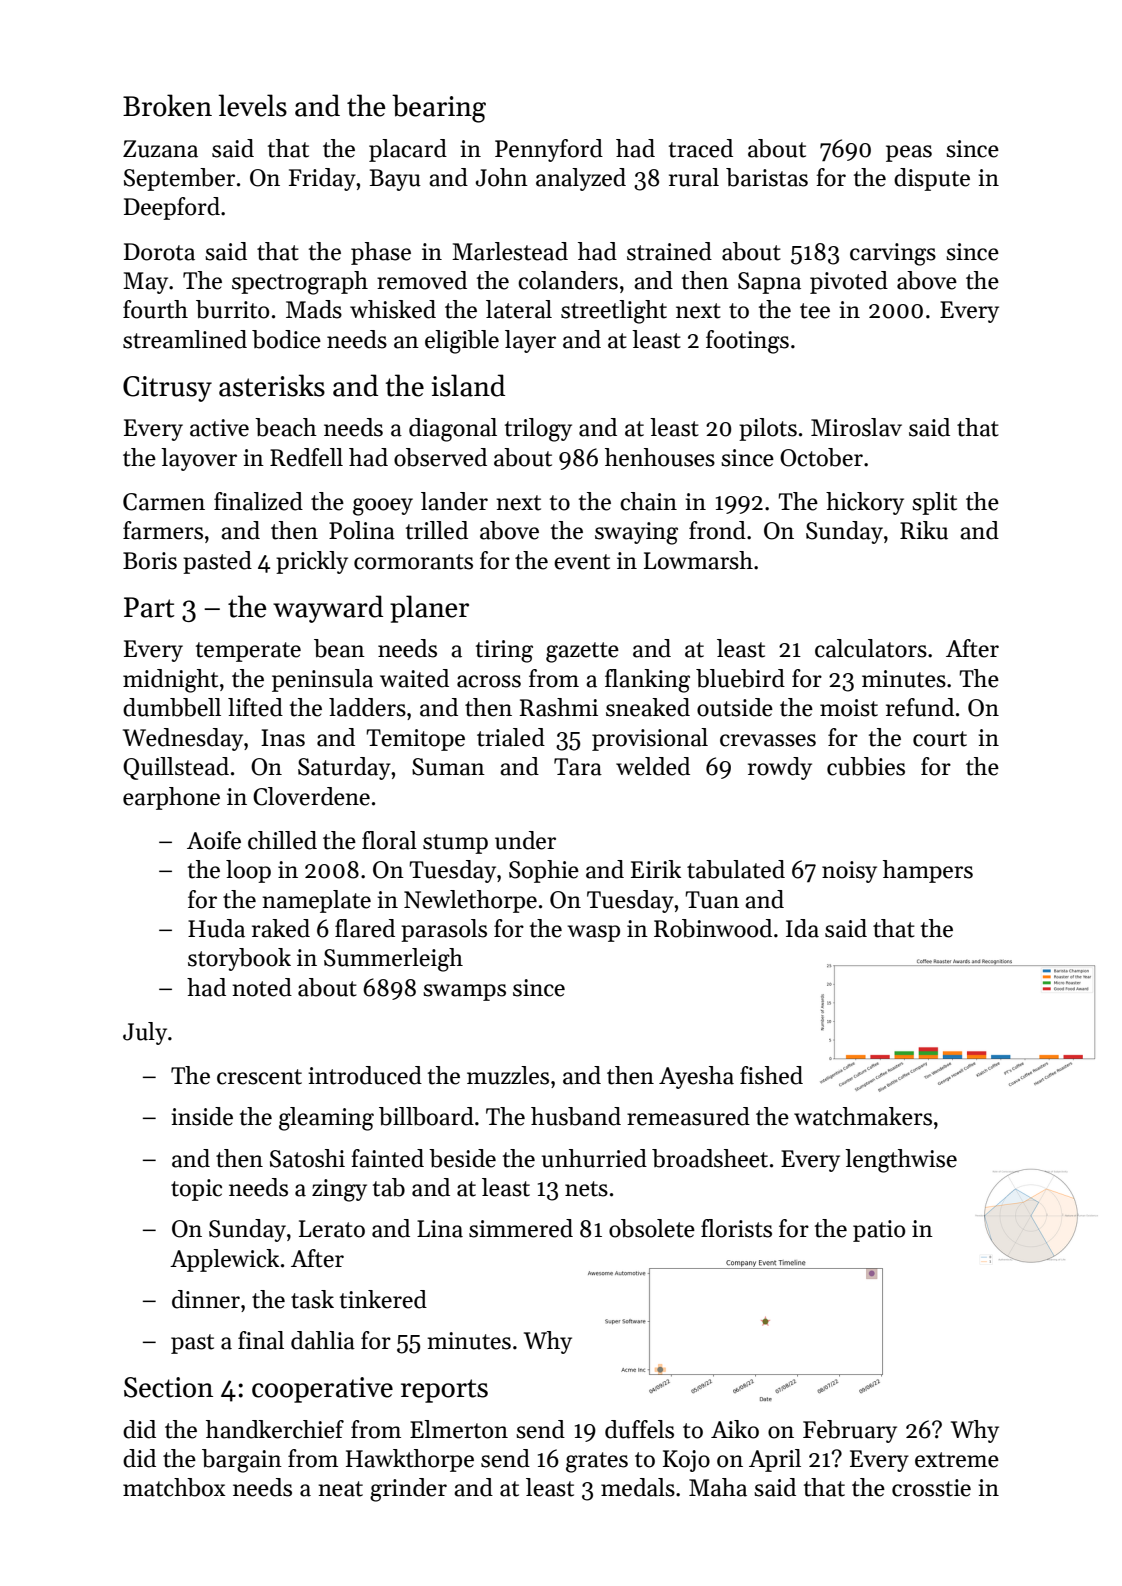  What do you see at coordinates (508, 1075) in the page?
I see `muzzles` at bounding box center [508, 1075].
